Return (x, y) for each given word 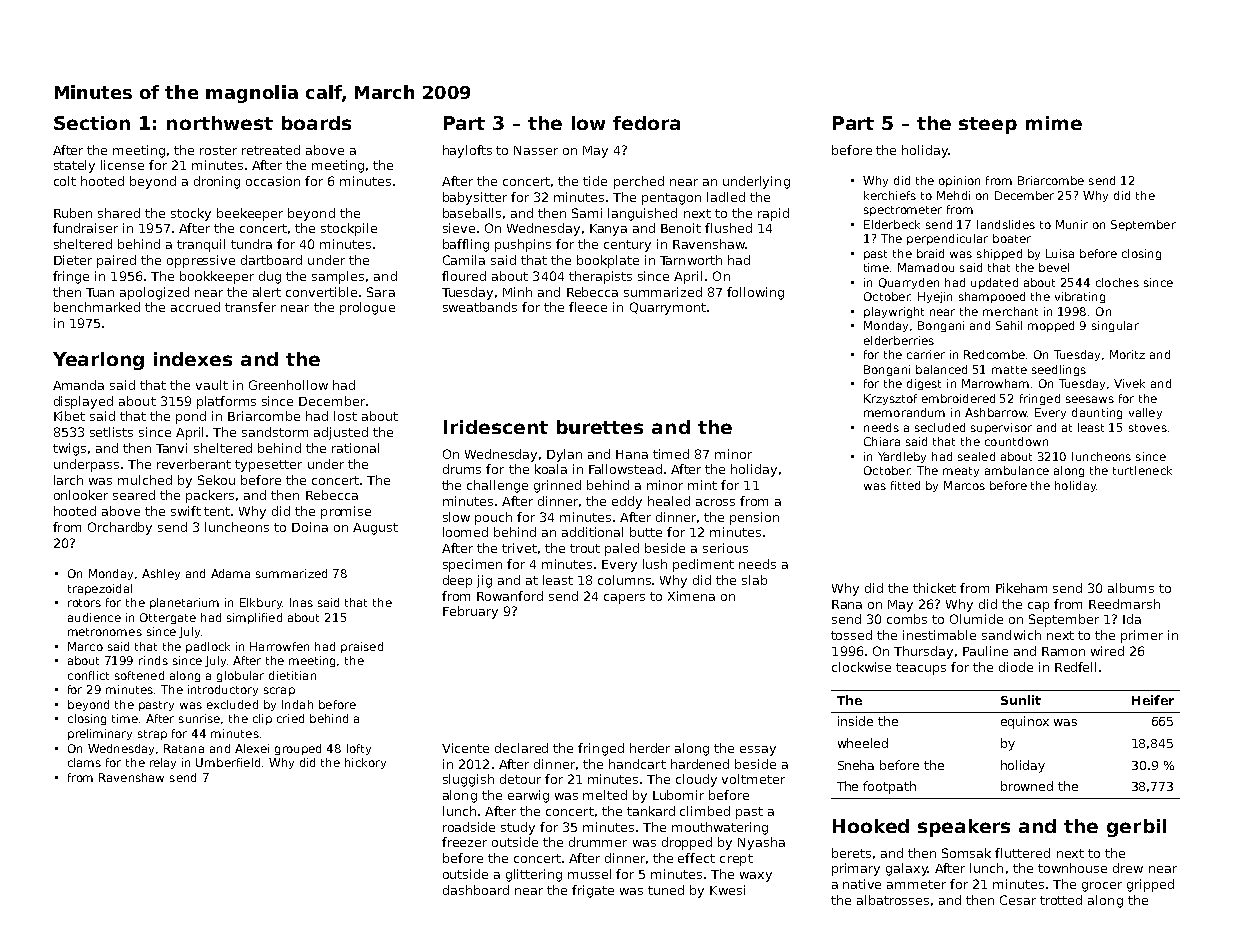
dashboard (476, 890)
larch (68, 480)
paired (116, 261)
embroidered (958, 398)
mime (1054, 123)
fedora (646, 123)
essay (758, 751)
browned (1027, 786)
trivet (519, 548)
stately (74, 166)
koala (551, 469)
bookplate (608, 261)
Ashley (161, 574)
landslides (1006, 224)
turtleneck (1142, 470)
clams (84, 762)
